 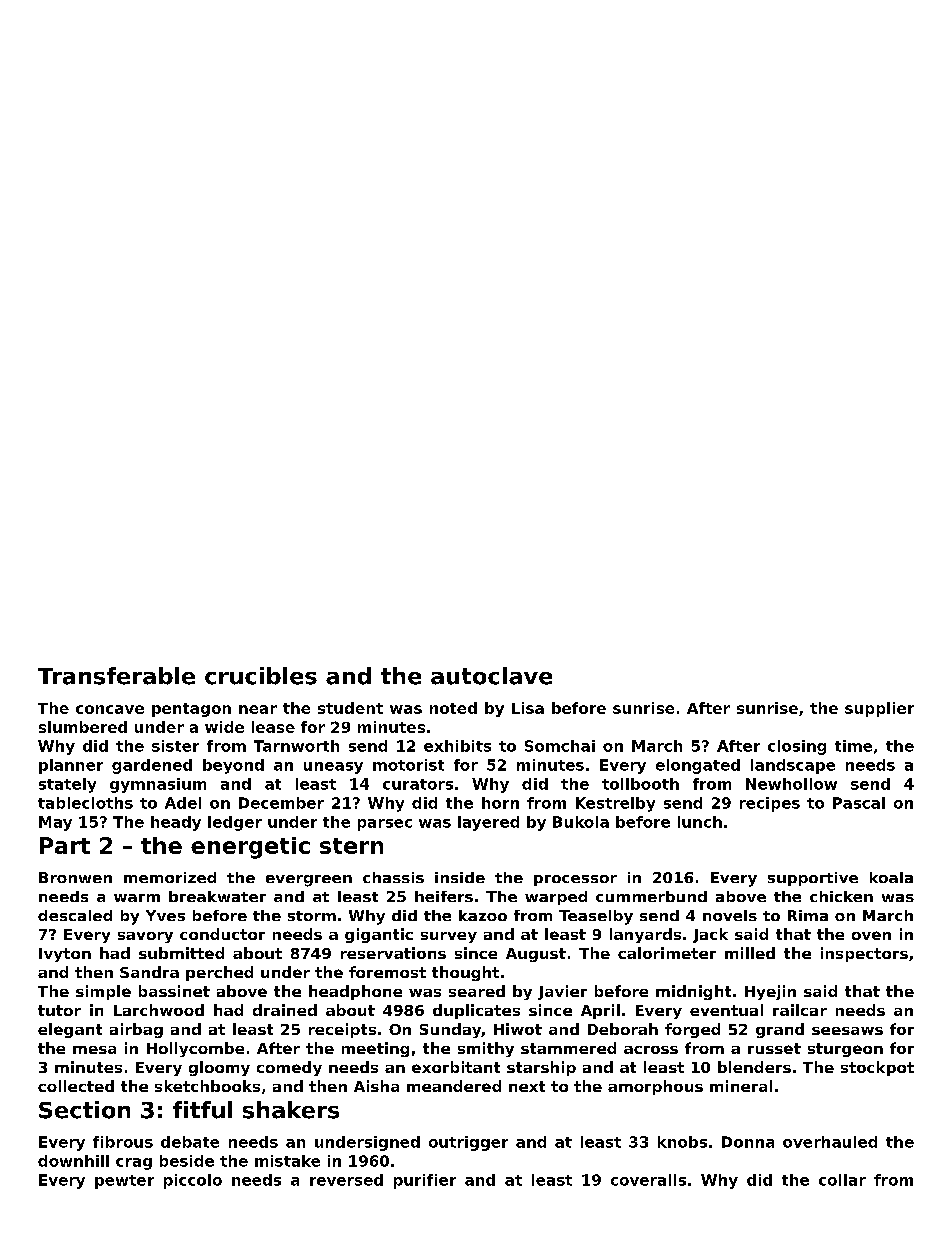 What do you see at coordinates (730, 915) in the document?
I see `novels` at bounding box center [730, 915].
